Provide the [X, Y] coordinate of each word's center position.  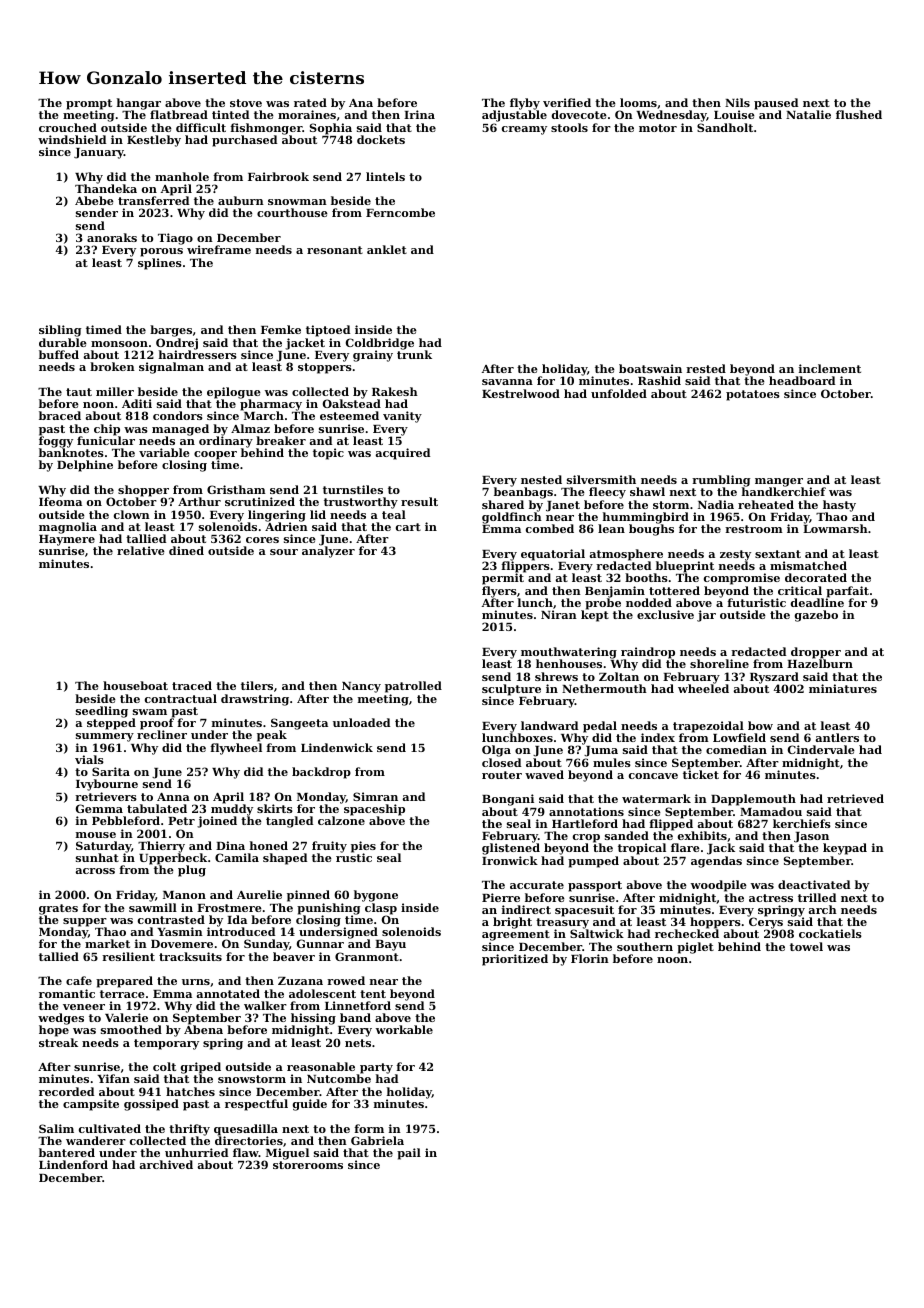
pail [409, 1154]
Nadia [716, 504]
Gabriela [377, 1140]
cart [408, 527]
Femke [281, 329]
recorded [66, 1091]
